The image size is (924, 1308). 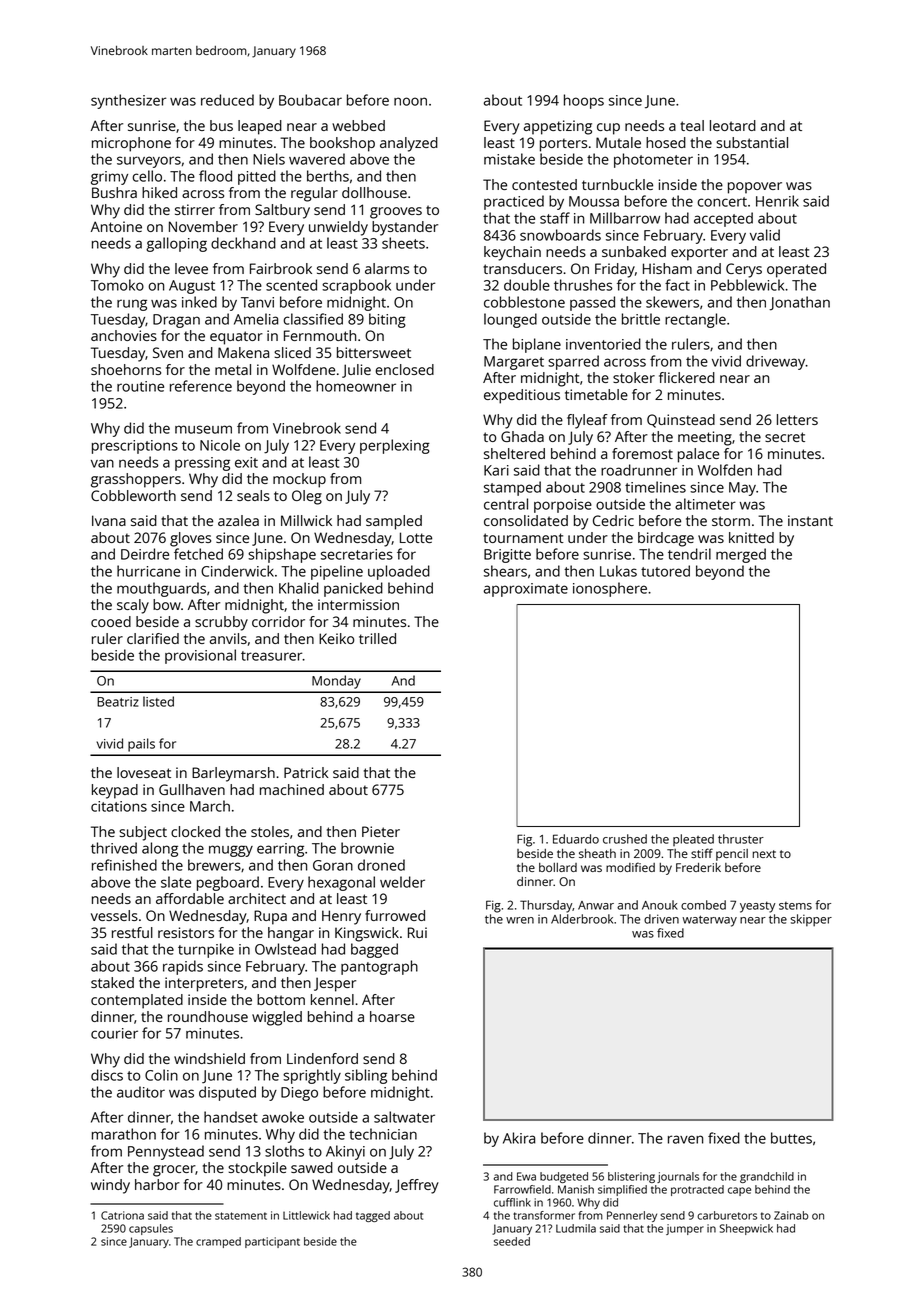 What do you see at coordinates (114, 1033) in the page?
I see `courier` at bounding box center [114, 1033].
